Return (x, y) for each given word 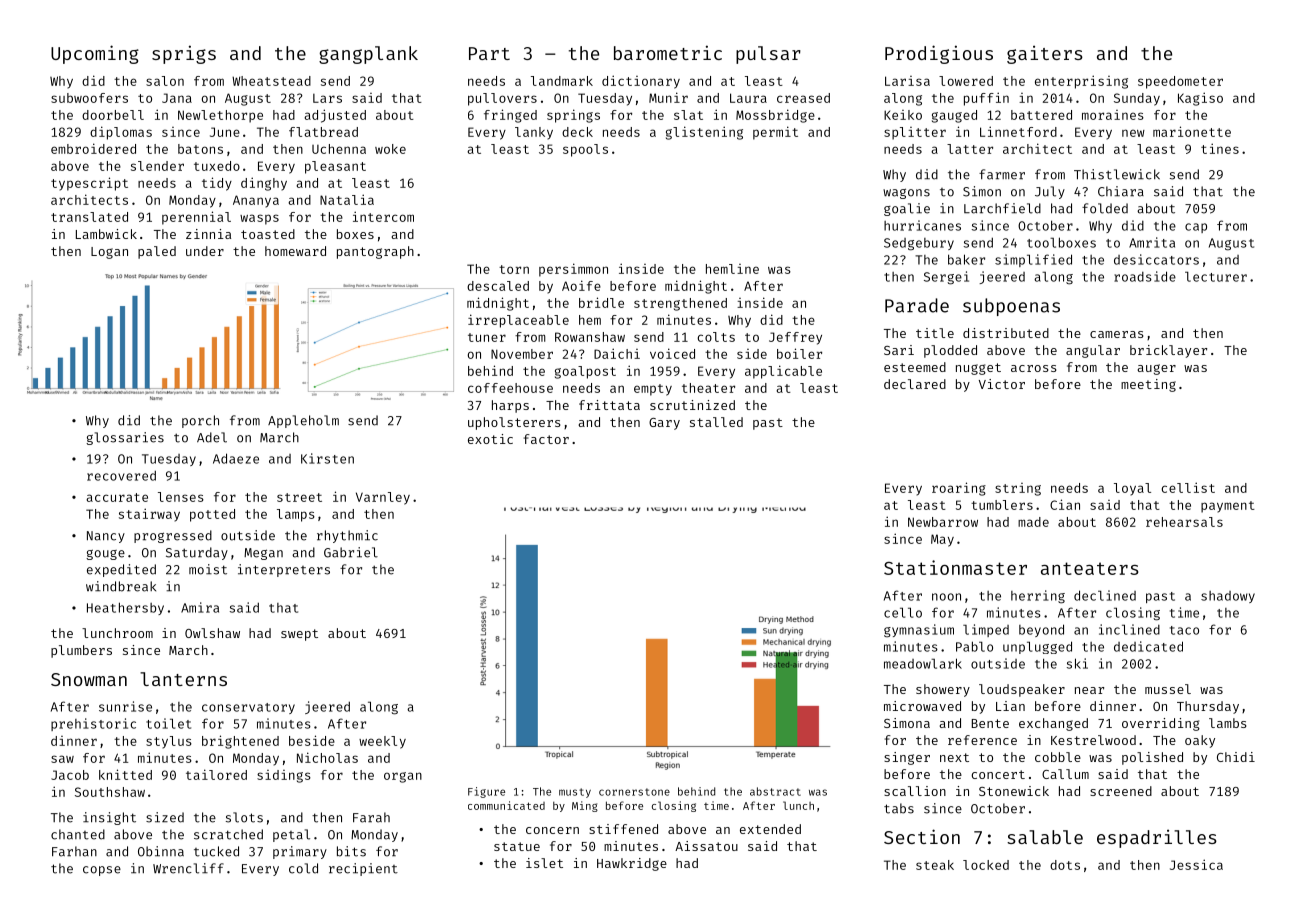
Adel (212, 437)
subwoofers (89, 98)
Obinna (161, 851)
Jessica (1196, 864)
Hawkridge (632, 864)
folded (1105, 208)
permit (775, 133)
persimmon (573, 270)
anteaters (1090, 568)
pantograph (375, 252)
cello (903, 612)
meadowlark (923, 663)
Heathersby (125, 608)
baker (966, 259)
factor (546, 439)
